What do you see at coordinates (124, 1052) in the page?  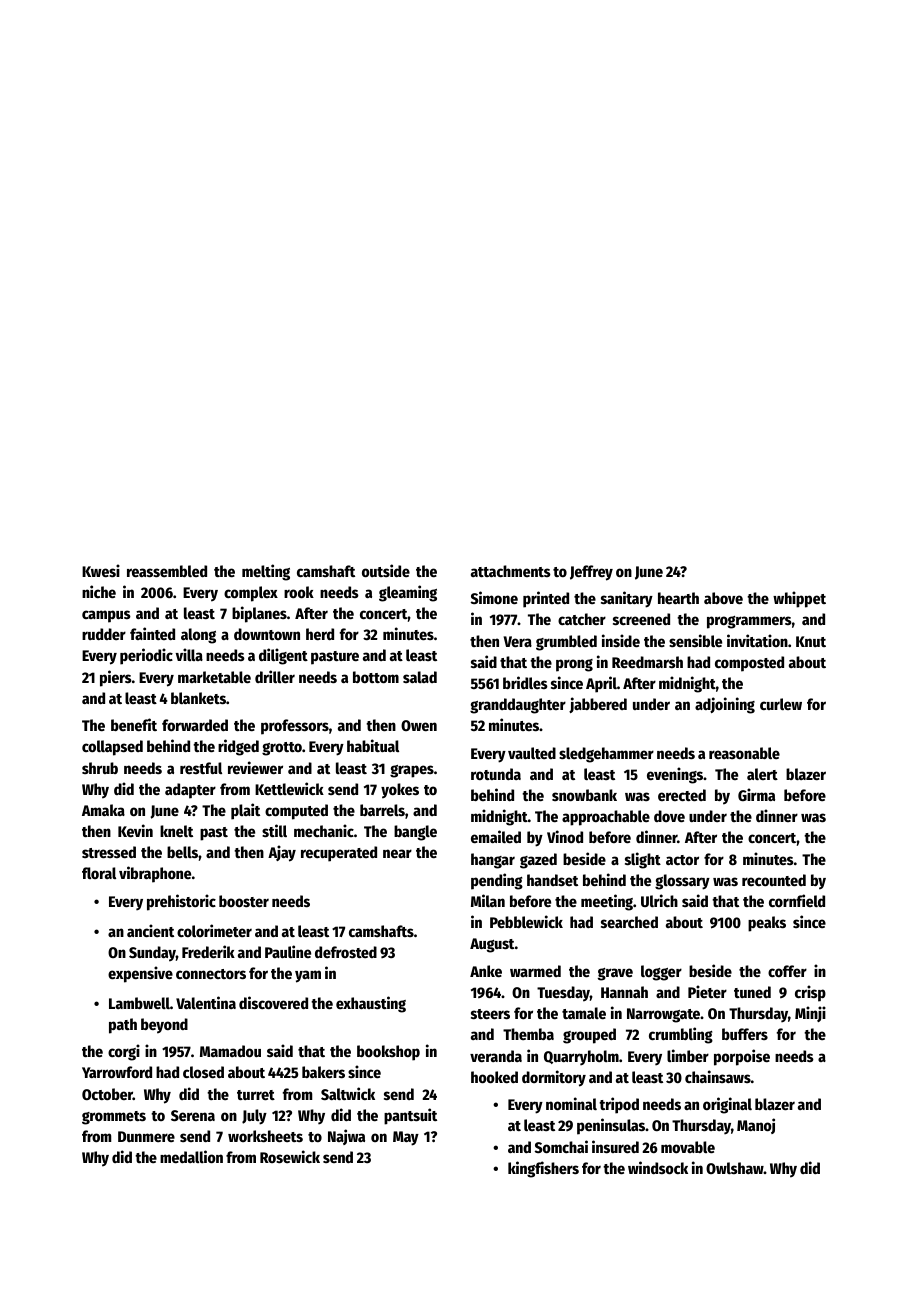 I see `corgi` at bounding box center [124, 1052].
